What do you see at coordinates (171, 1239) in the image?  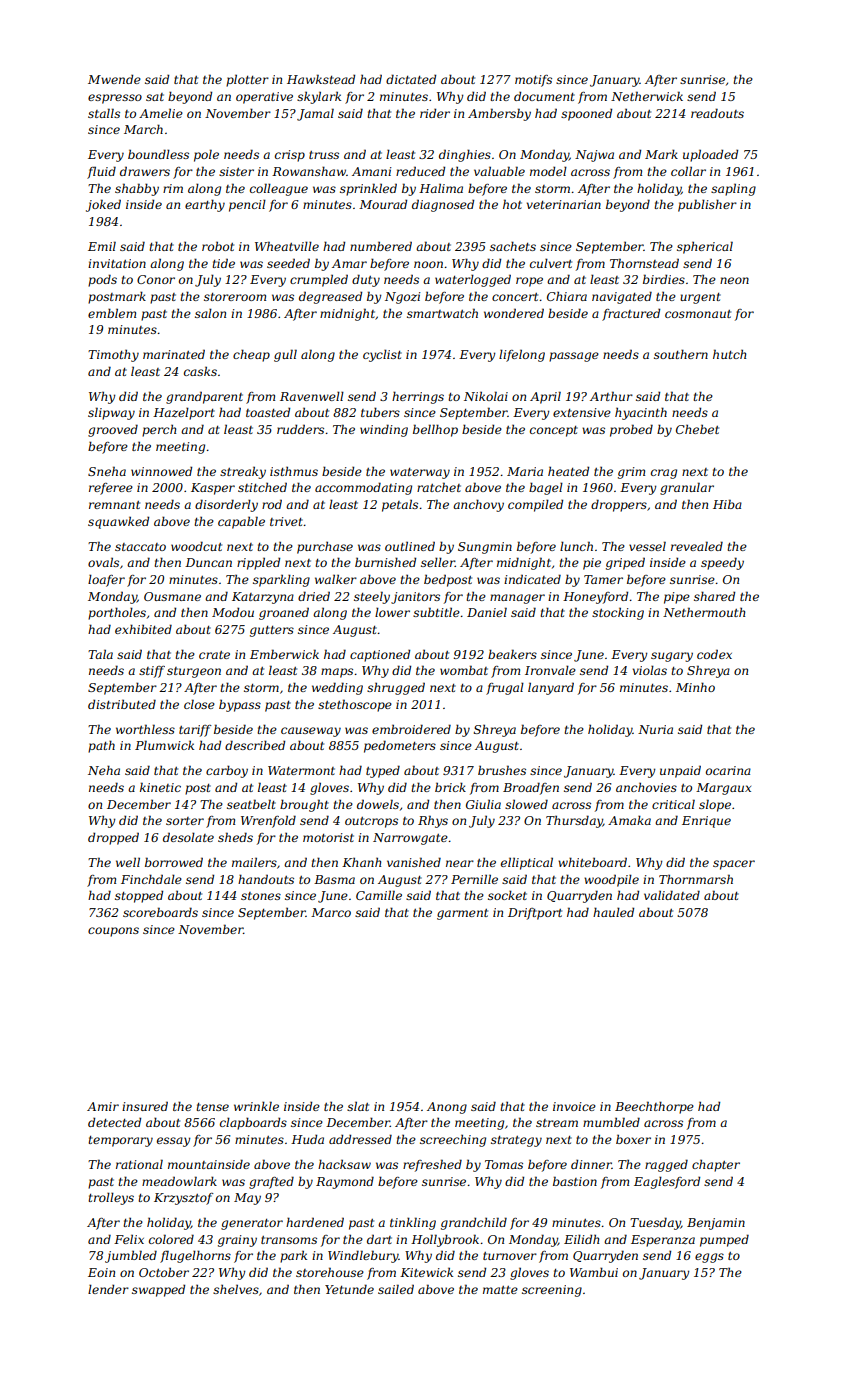 I see `colored` at bounding box center [171, 1239].
